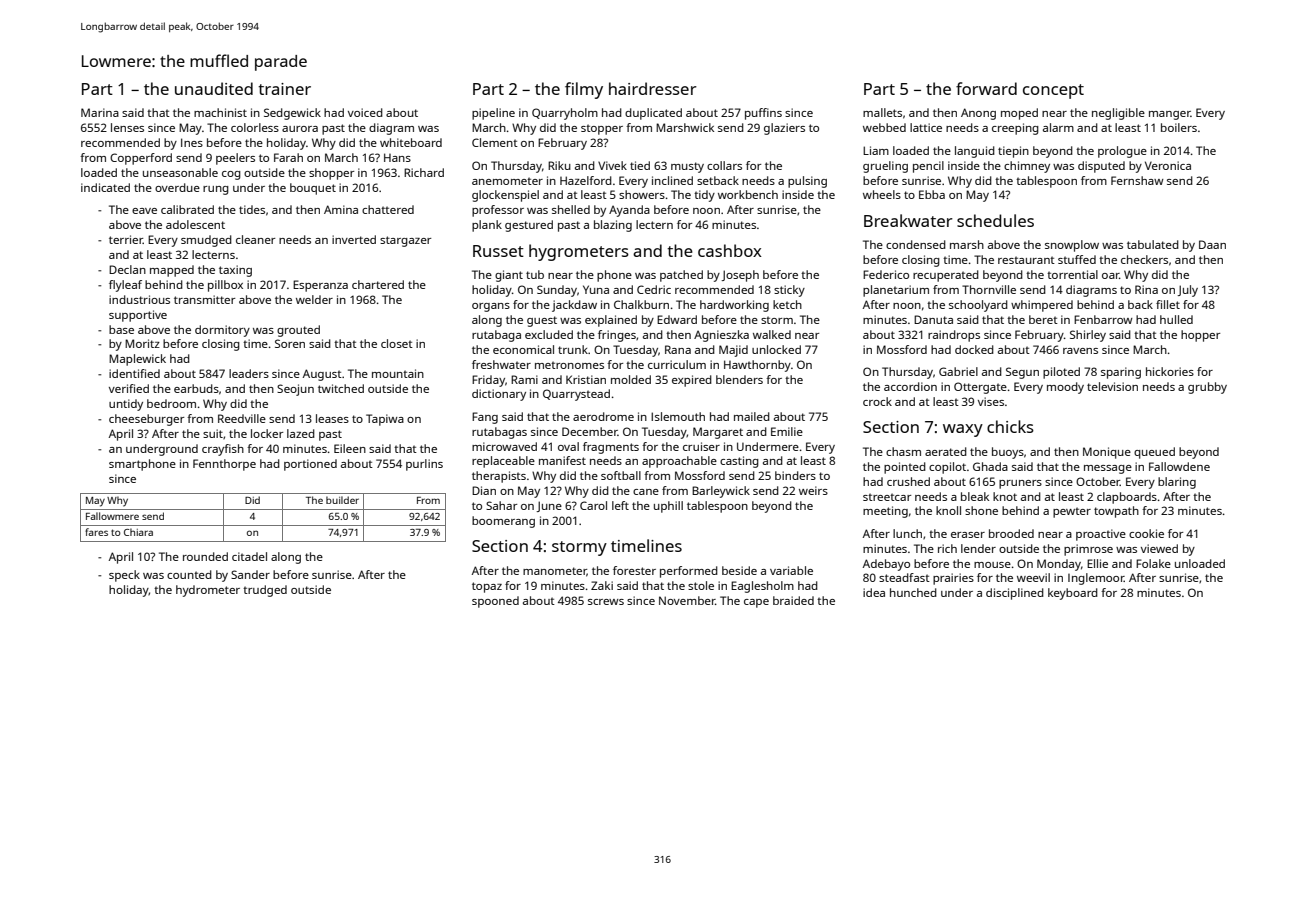 Image resolution: width=1308 pixels, height=924 pixels. I want to click on cheeseburger, so click(146, 420).
